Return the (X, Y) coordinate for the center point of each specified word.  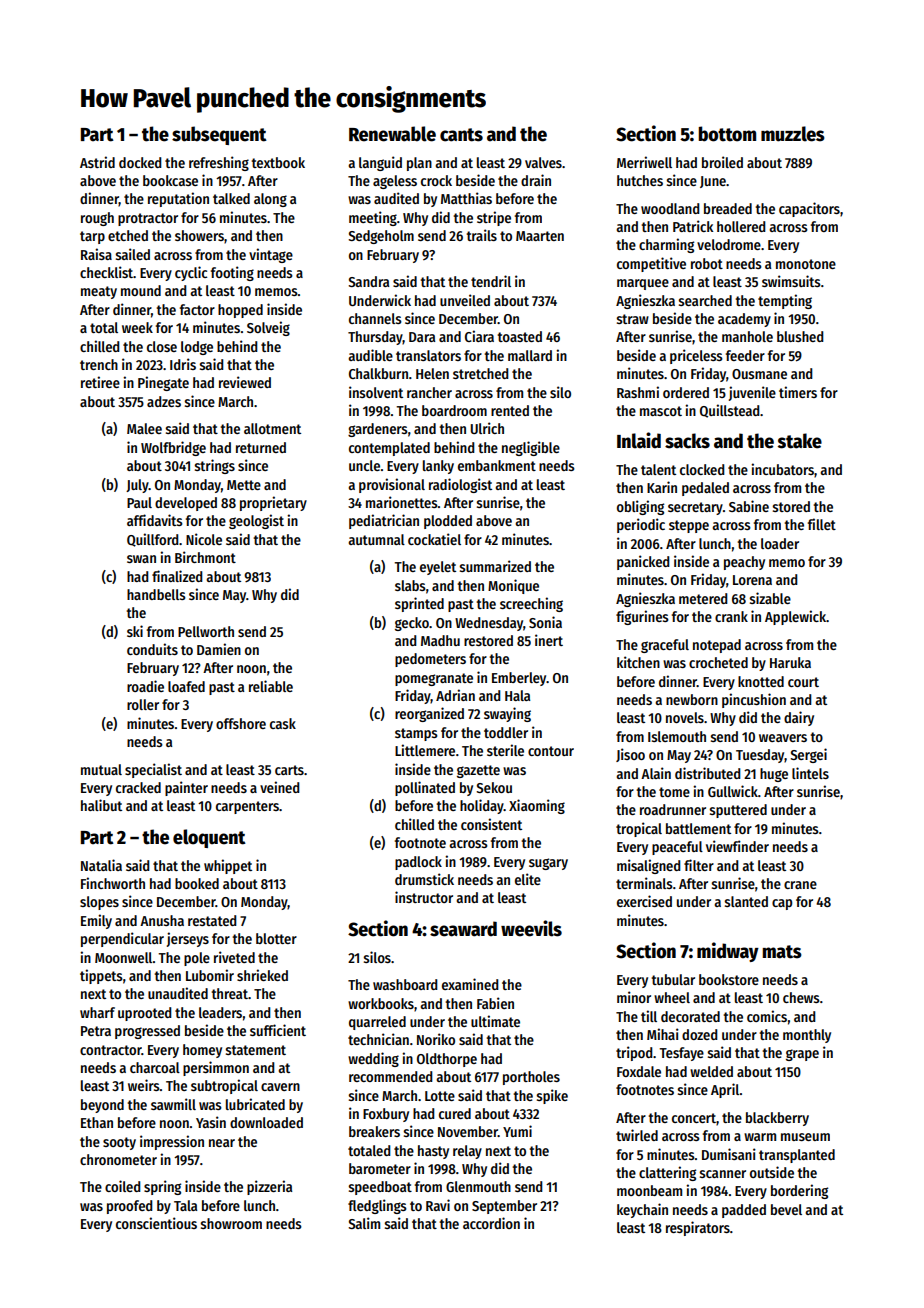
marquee (643, 284)
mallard (530, 355)
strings (215, 466)
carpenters (247, 807)
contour (551, 751)
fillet (822, 524)
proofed (130, 1207)
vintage (271, 255)
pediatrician (384, 521)
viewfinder (737, 846)
